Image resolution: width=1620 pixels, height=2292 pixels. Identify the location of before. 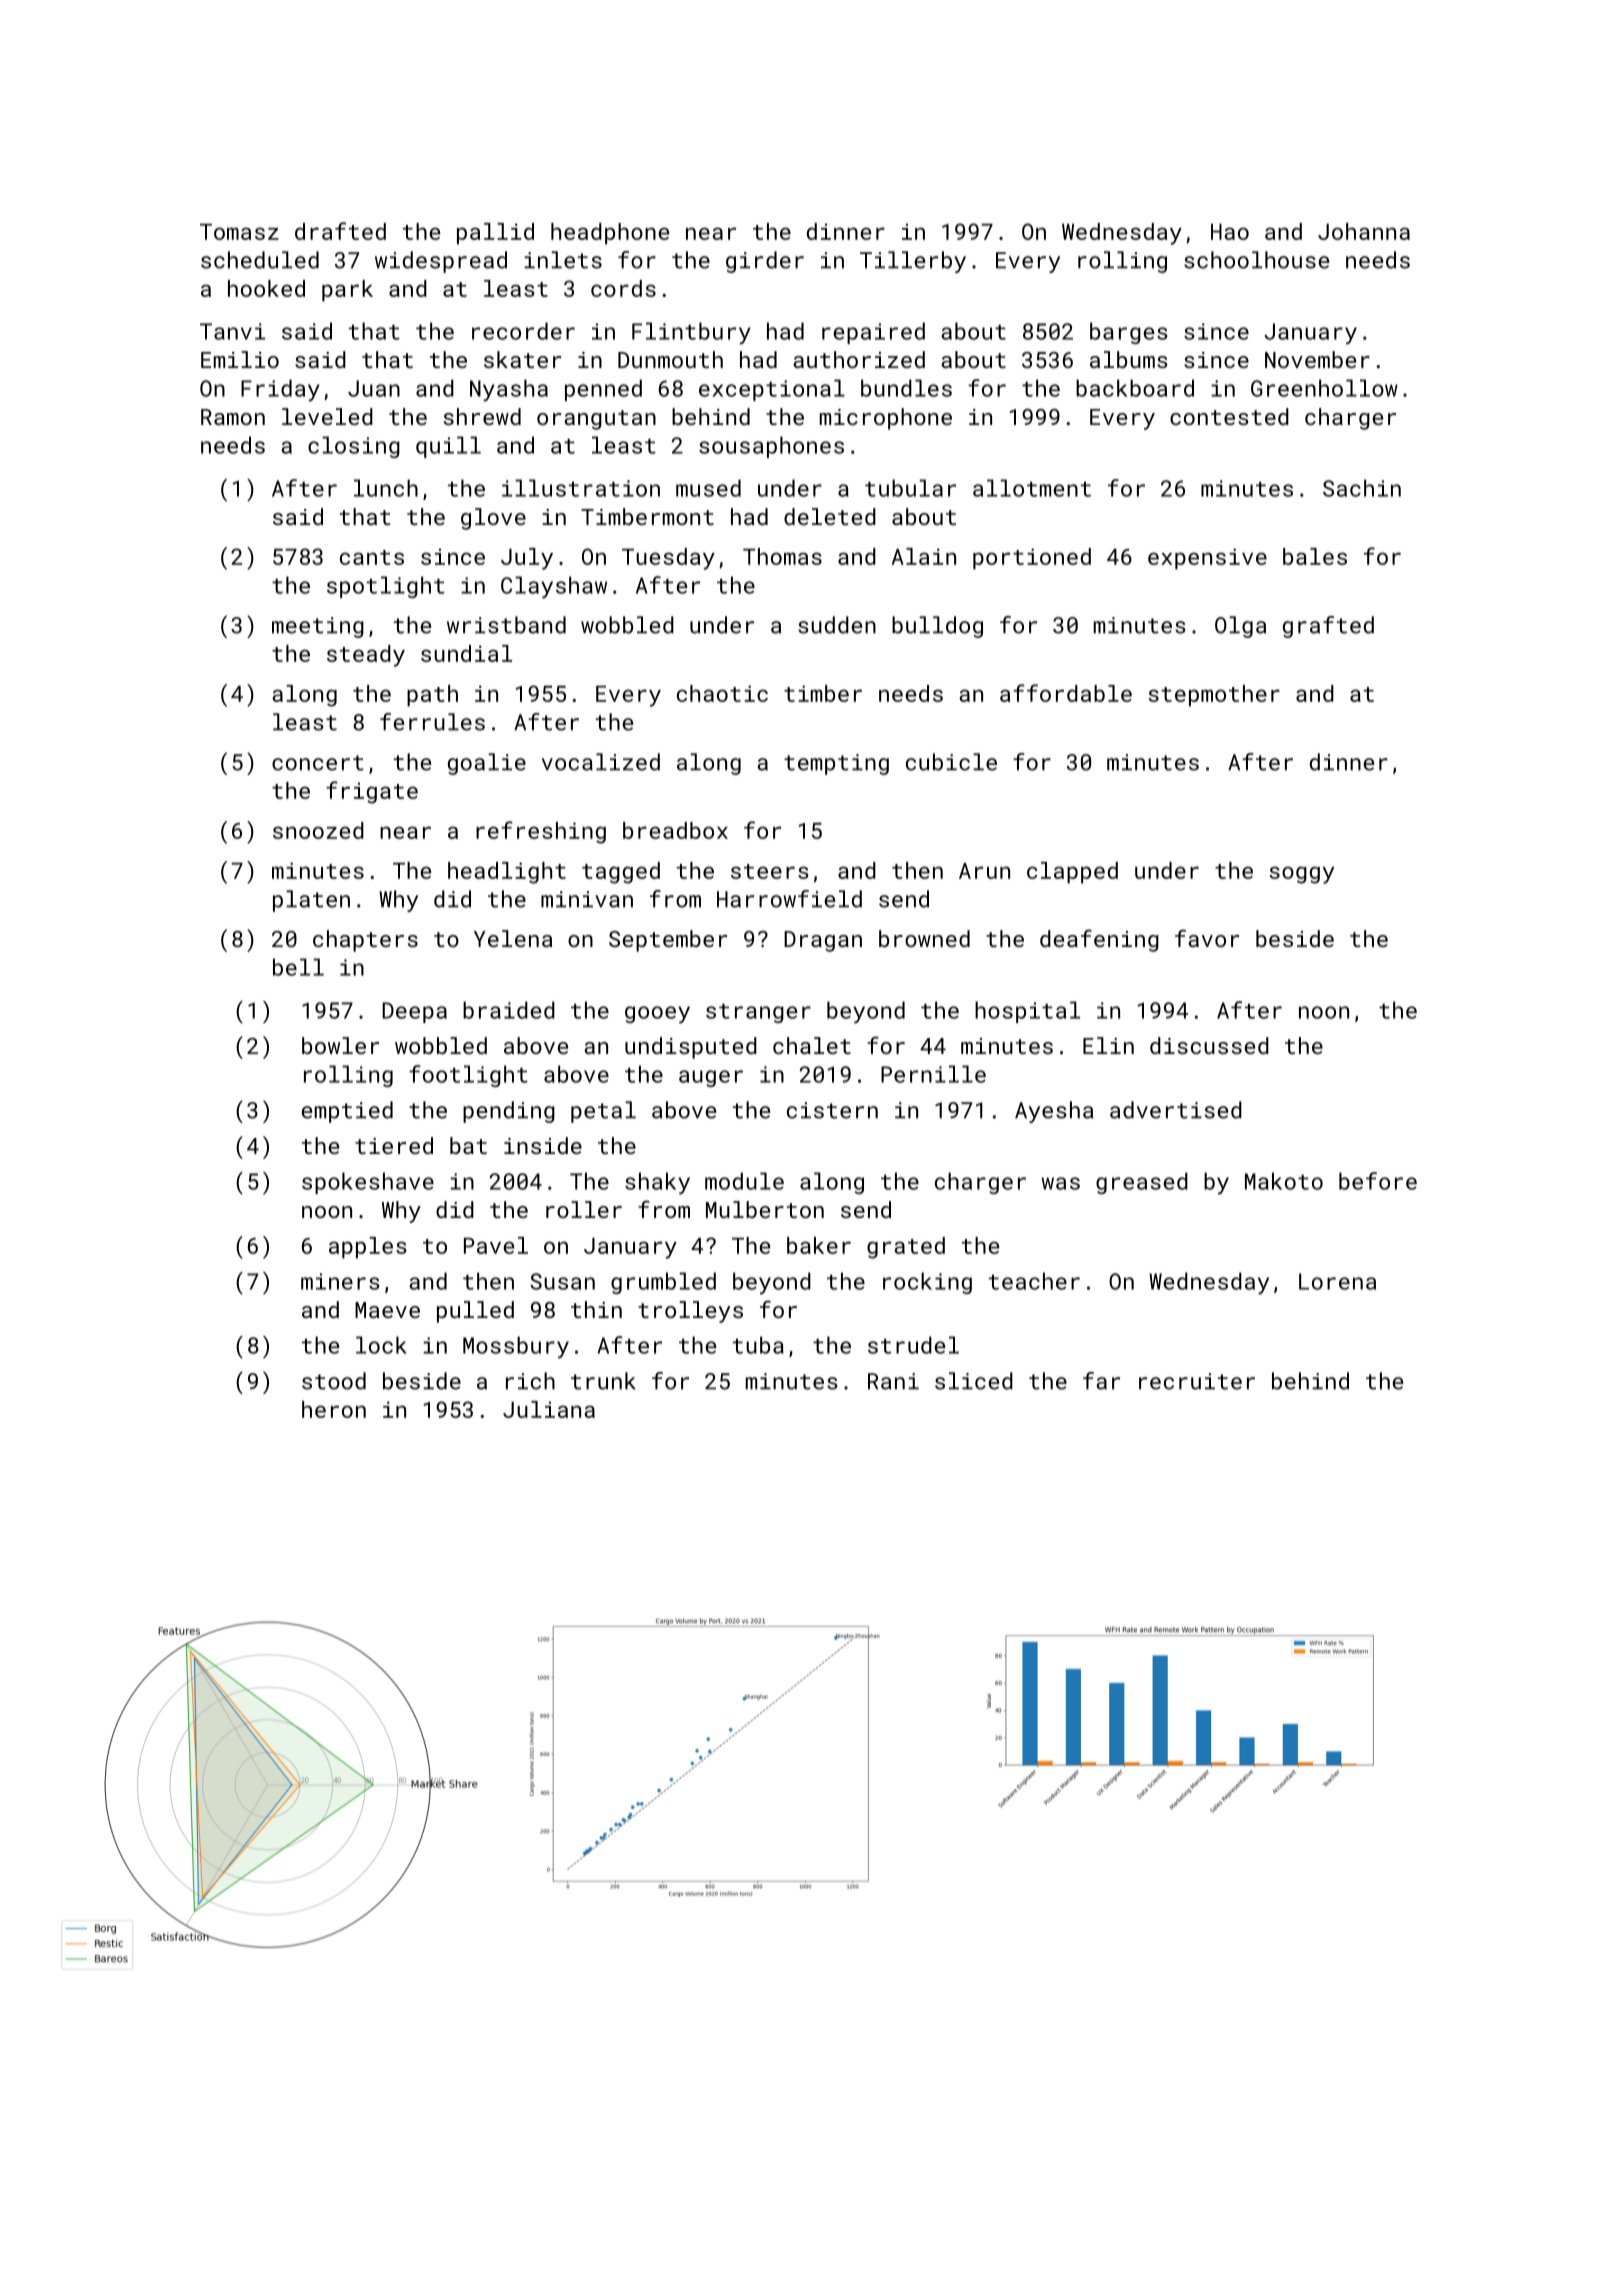
(1378, 1181).
